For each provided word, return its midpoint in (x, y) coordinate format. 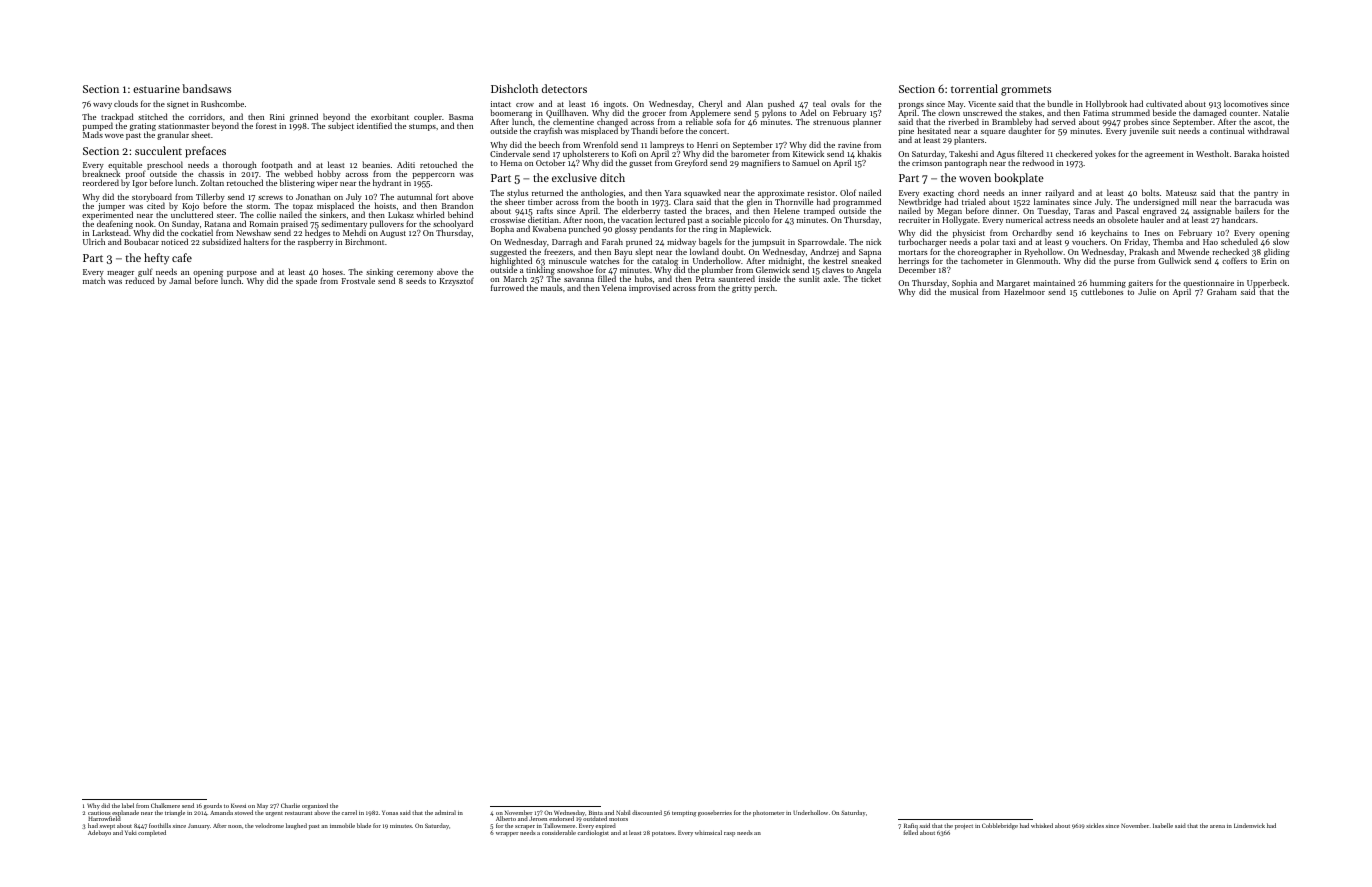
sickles (1095, 825)
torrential (974, 88)
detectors (564, 88)
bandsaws (206, 88)
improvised (649, 288)
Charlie (290, 805)
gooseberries (715, 813)
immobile (342, 825)
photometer (769, 813)
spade (306, 282)
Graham (1222, 291)
